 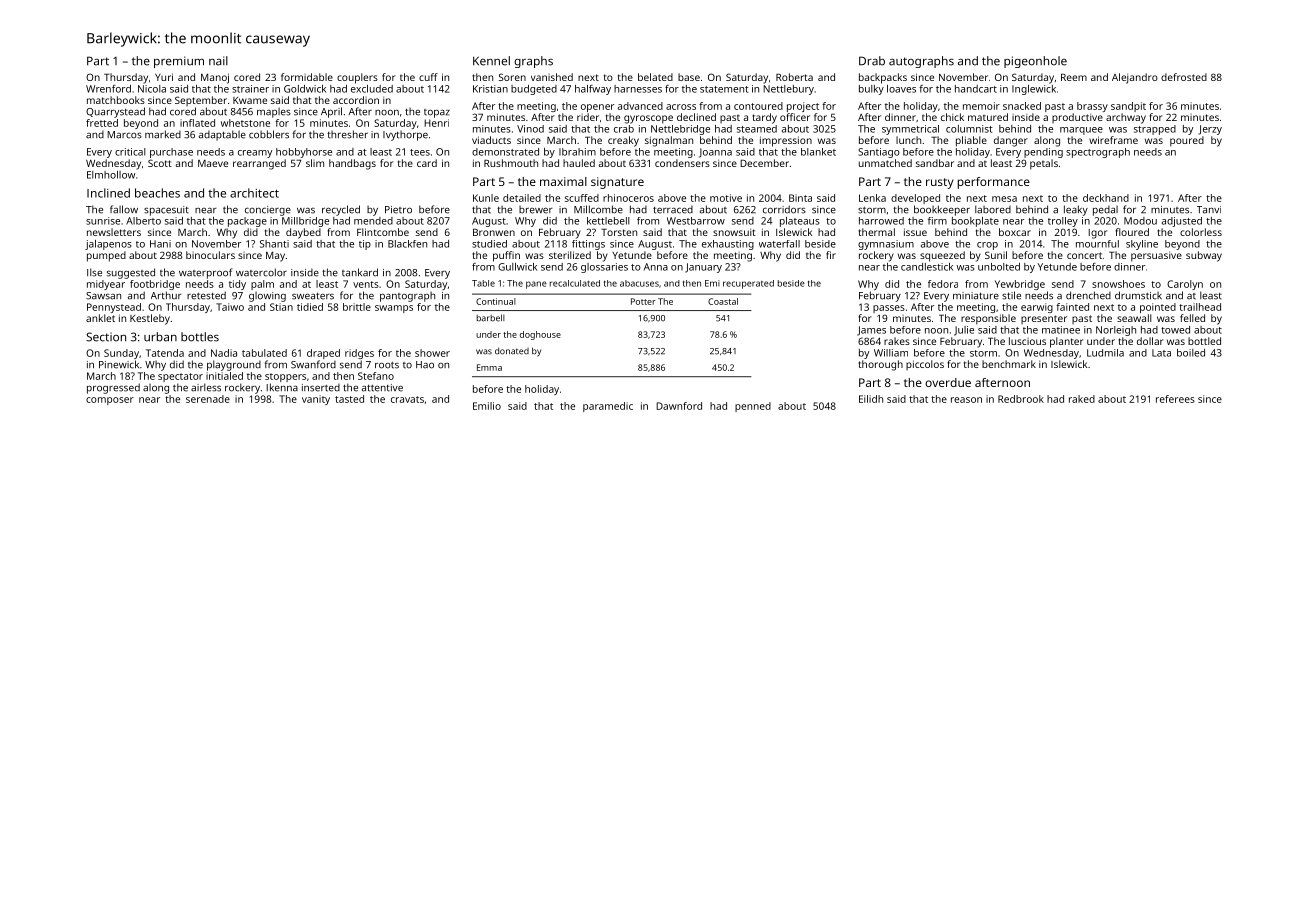 I want to click on Drab, so click(x=872, y=61).
